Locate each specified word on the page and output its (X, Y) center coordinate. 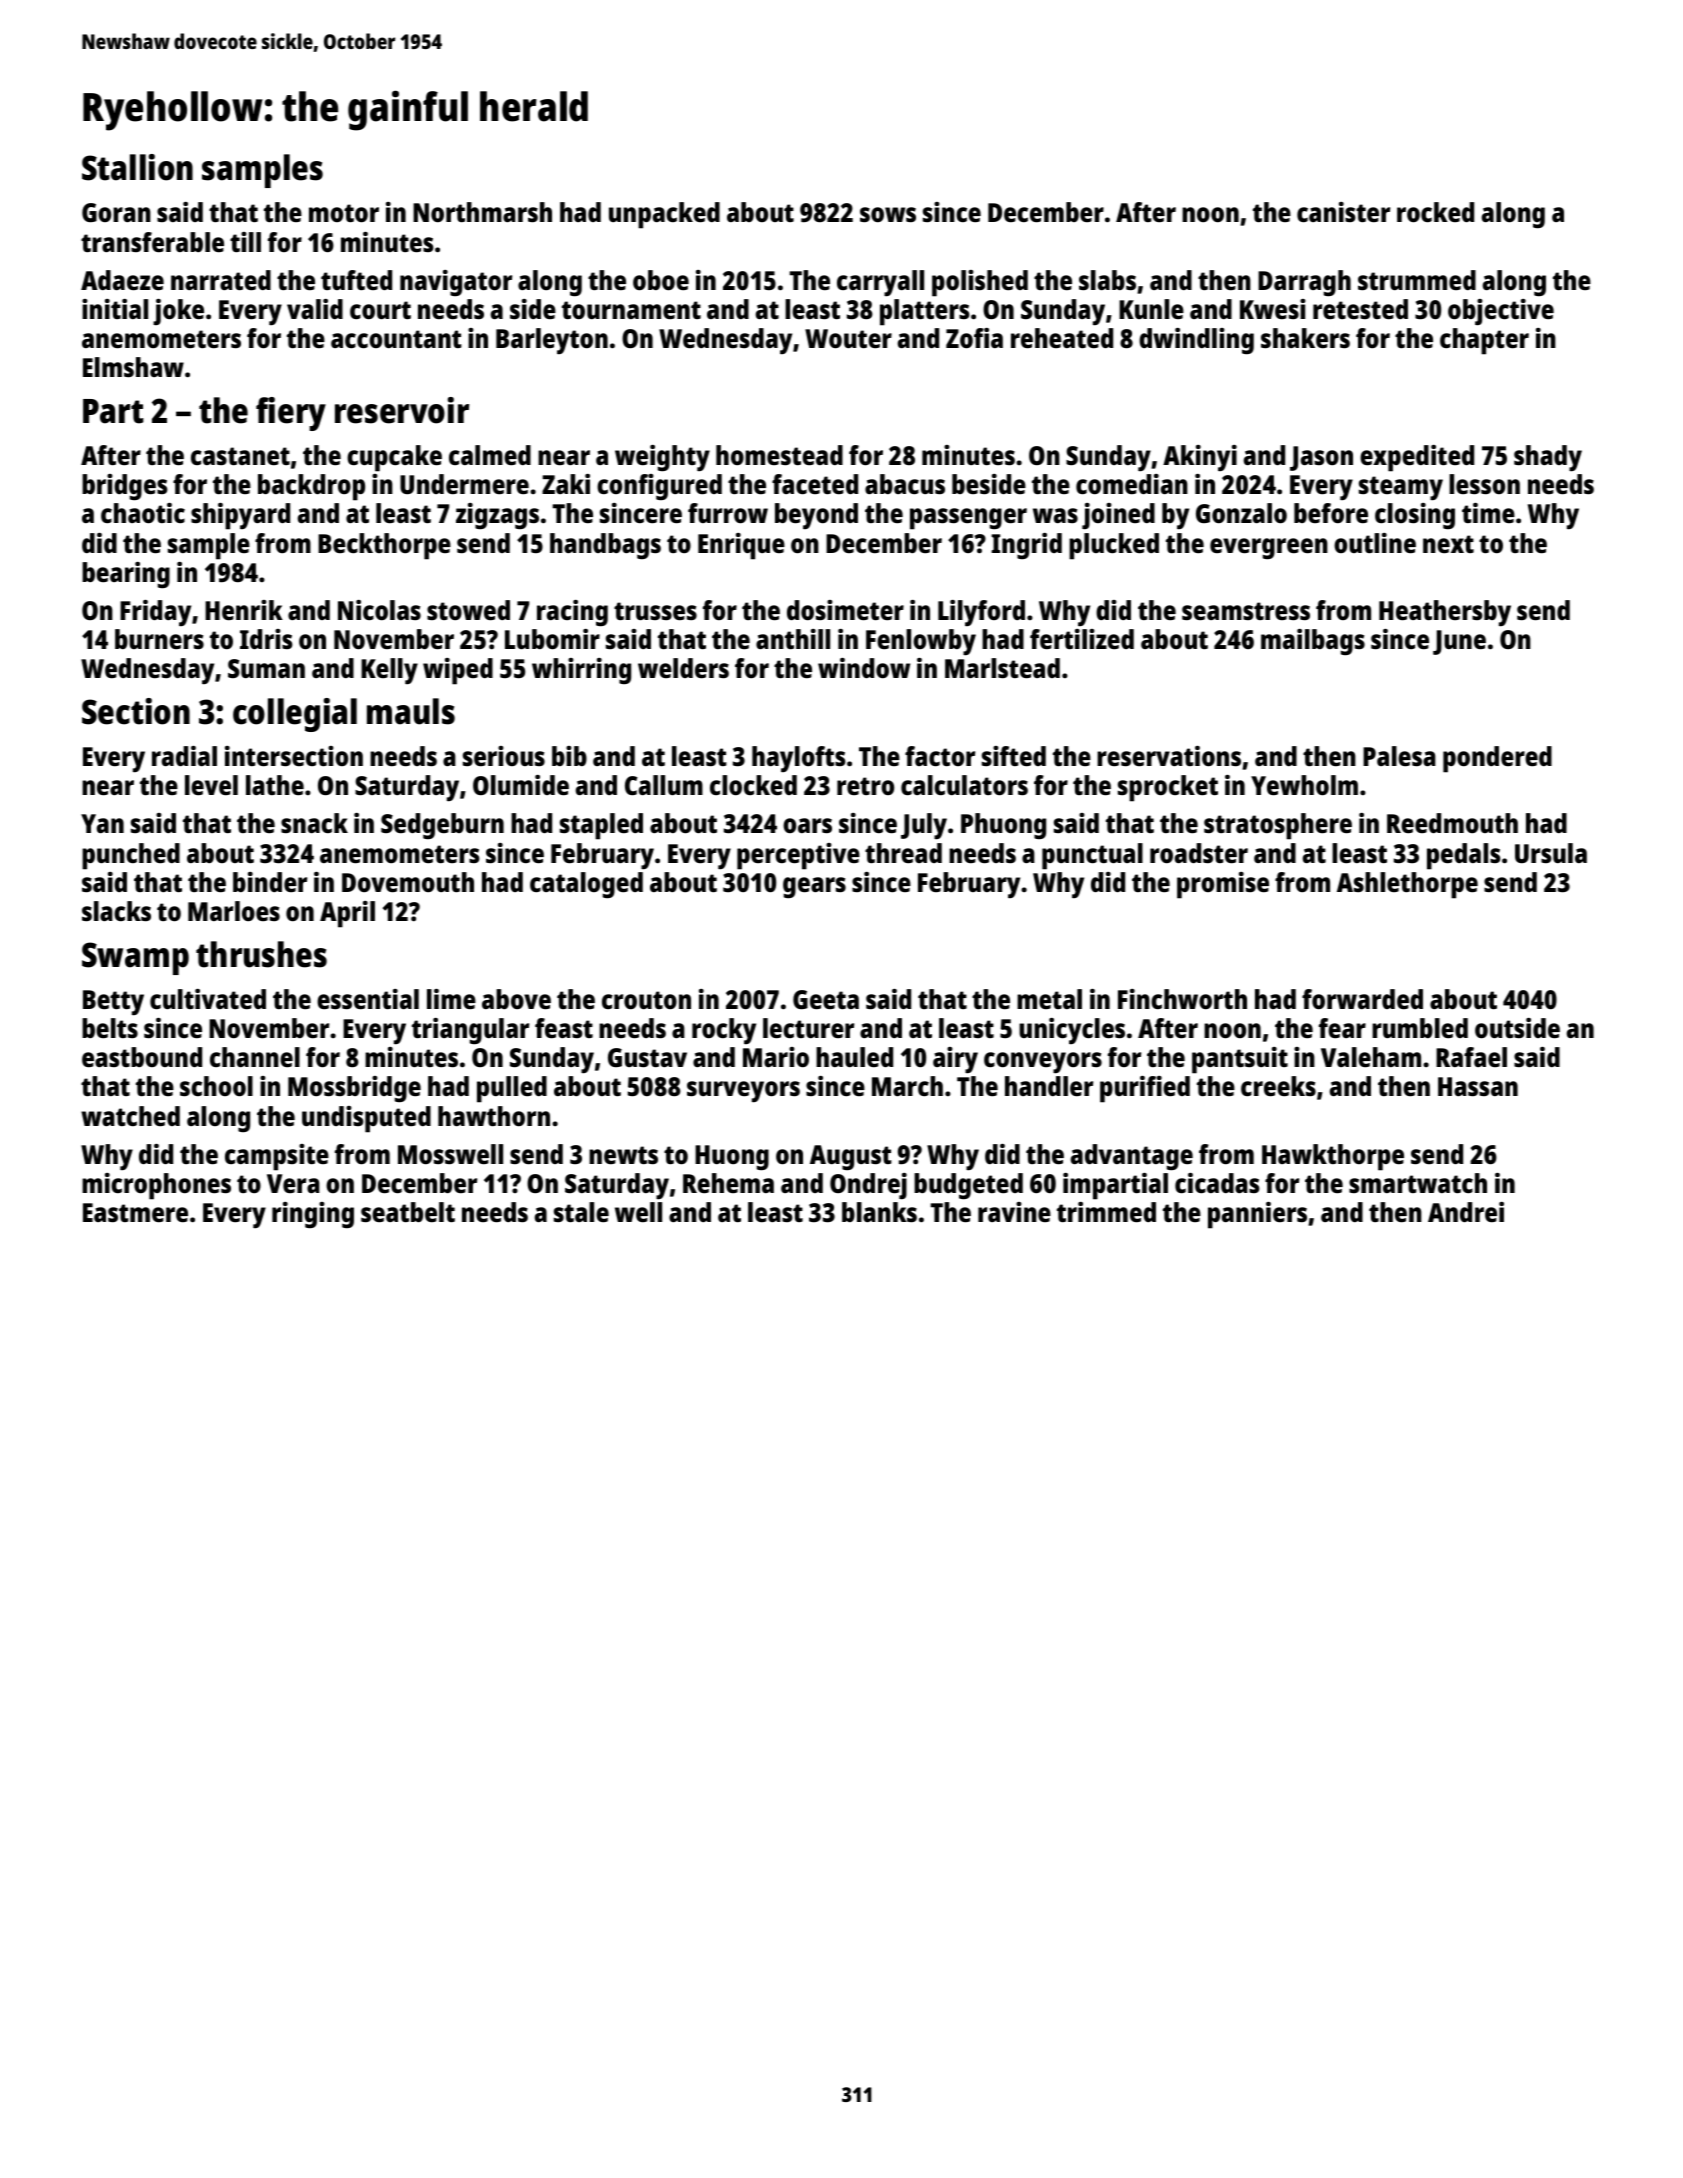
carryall (880, 283)
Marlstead (1002, 668)
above (516, 999)
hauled (854, 1057)
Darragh (1304, 283)
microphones (156, 1186)
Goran (116, 212)
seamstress (1246, 611)
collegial (295, 715)
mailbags (1313, 642)
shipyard (240, 516)
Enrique (741, 546)
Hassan (1478, 1086)
